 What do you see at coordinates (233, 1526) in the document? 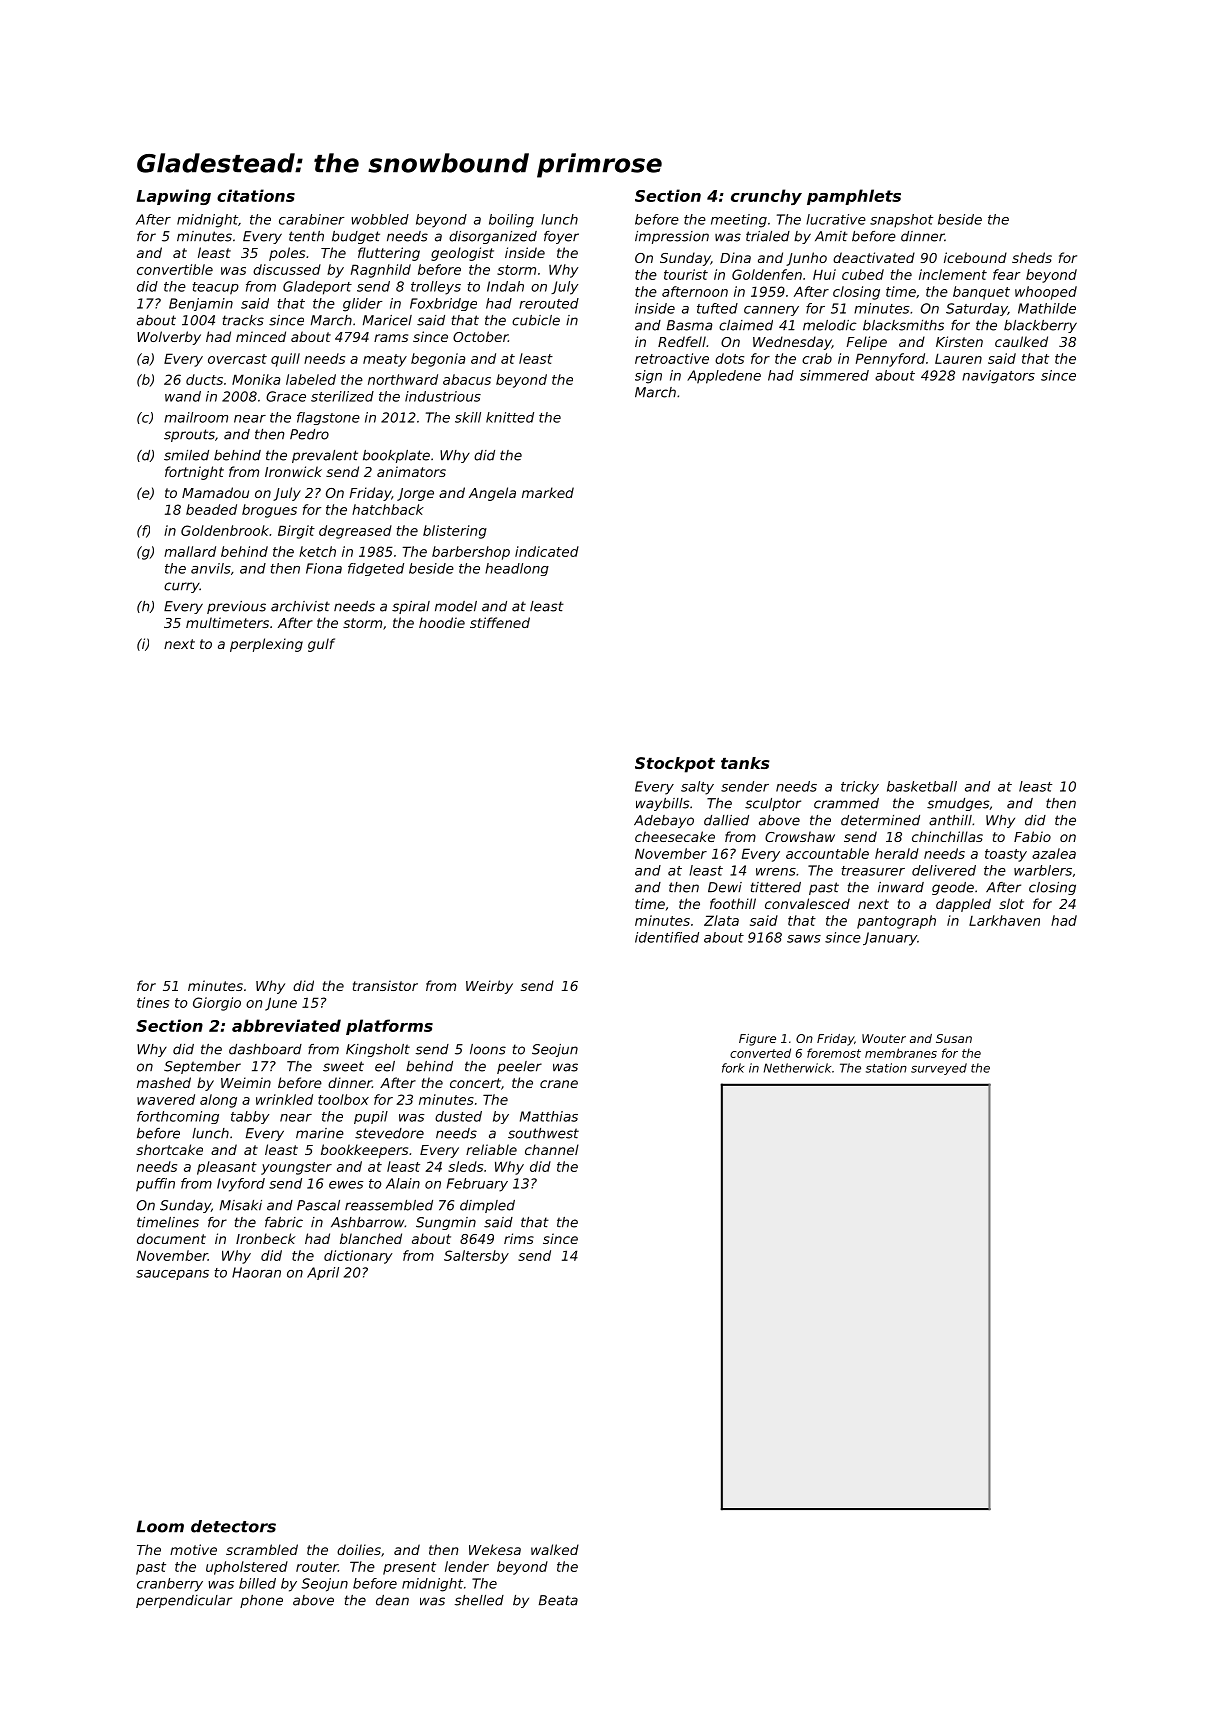
I see `detectors` at bounding box center [233, 1526].
